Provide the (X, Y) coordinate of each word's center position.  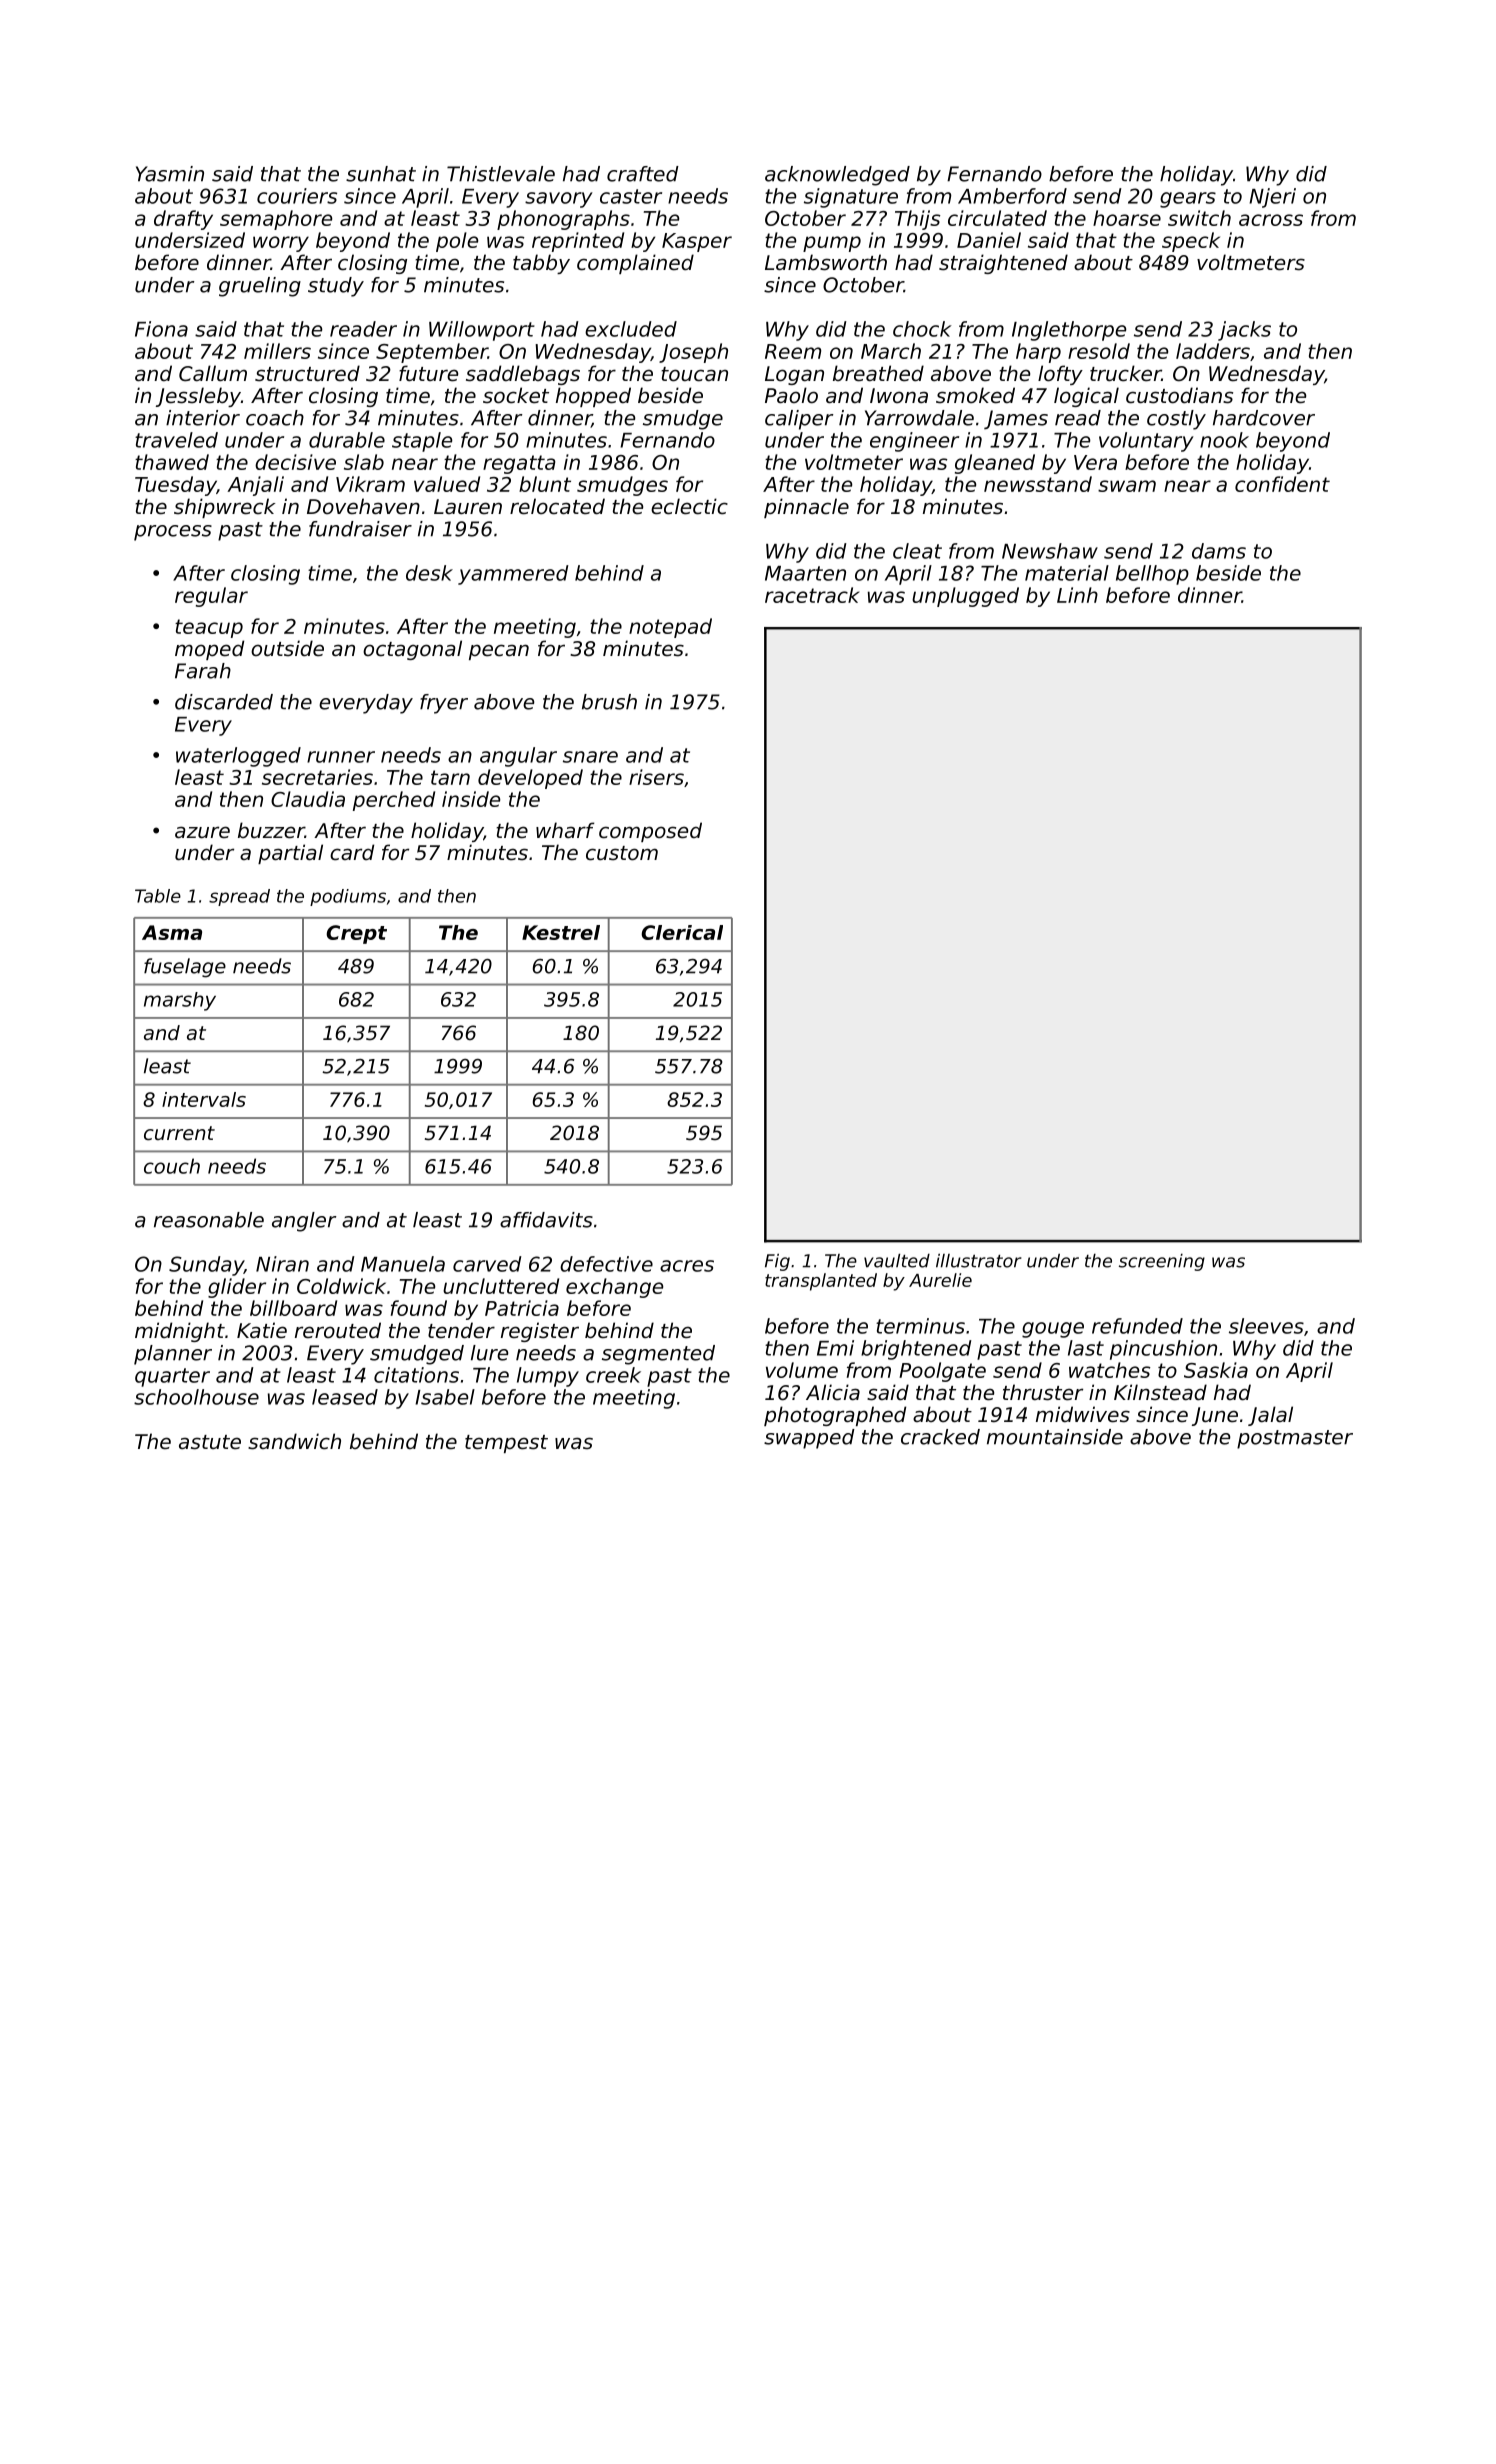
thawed (172, 462)
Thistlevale (501, 174)
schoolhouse (196, 1397)
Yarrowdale (919, 418)
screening (1162, 1262)
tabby (541, 264)
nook (1224, 440)
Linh (1077, 595)
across (1271, 220)
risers (656, 777)
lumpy (548, 1377)
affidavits (546, 1220)
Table (158, 896)
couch (172, 1166)
